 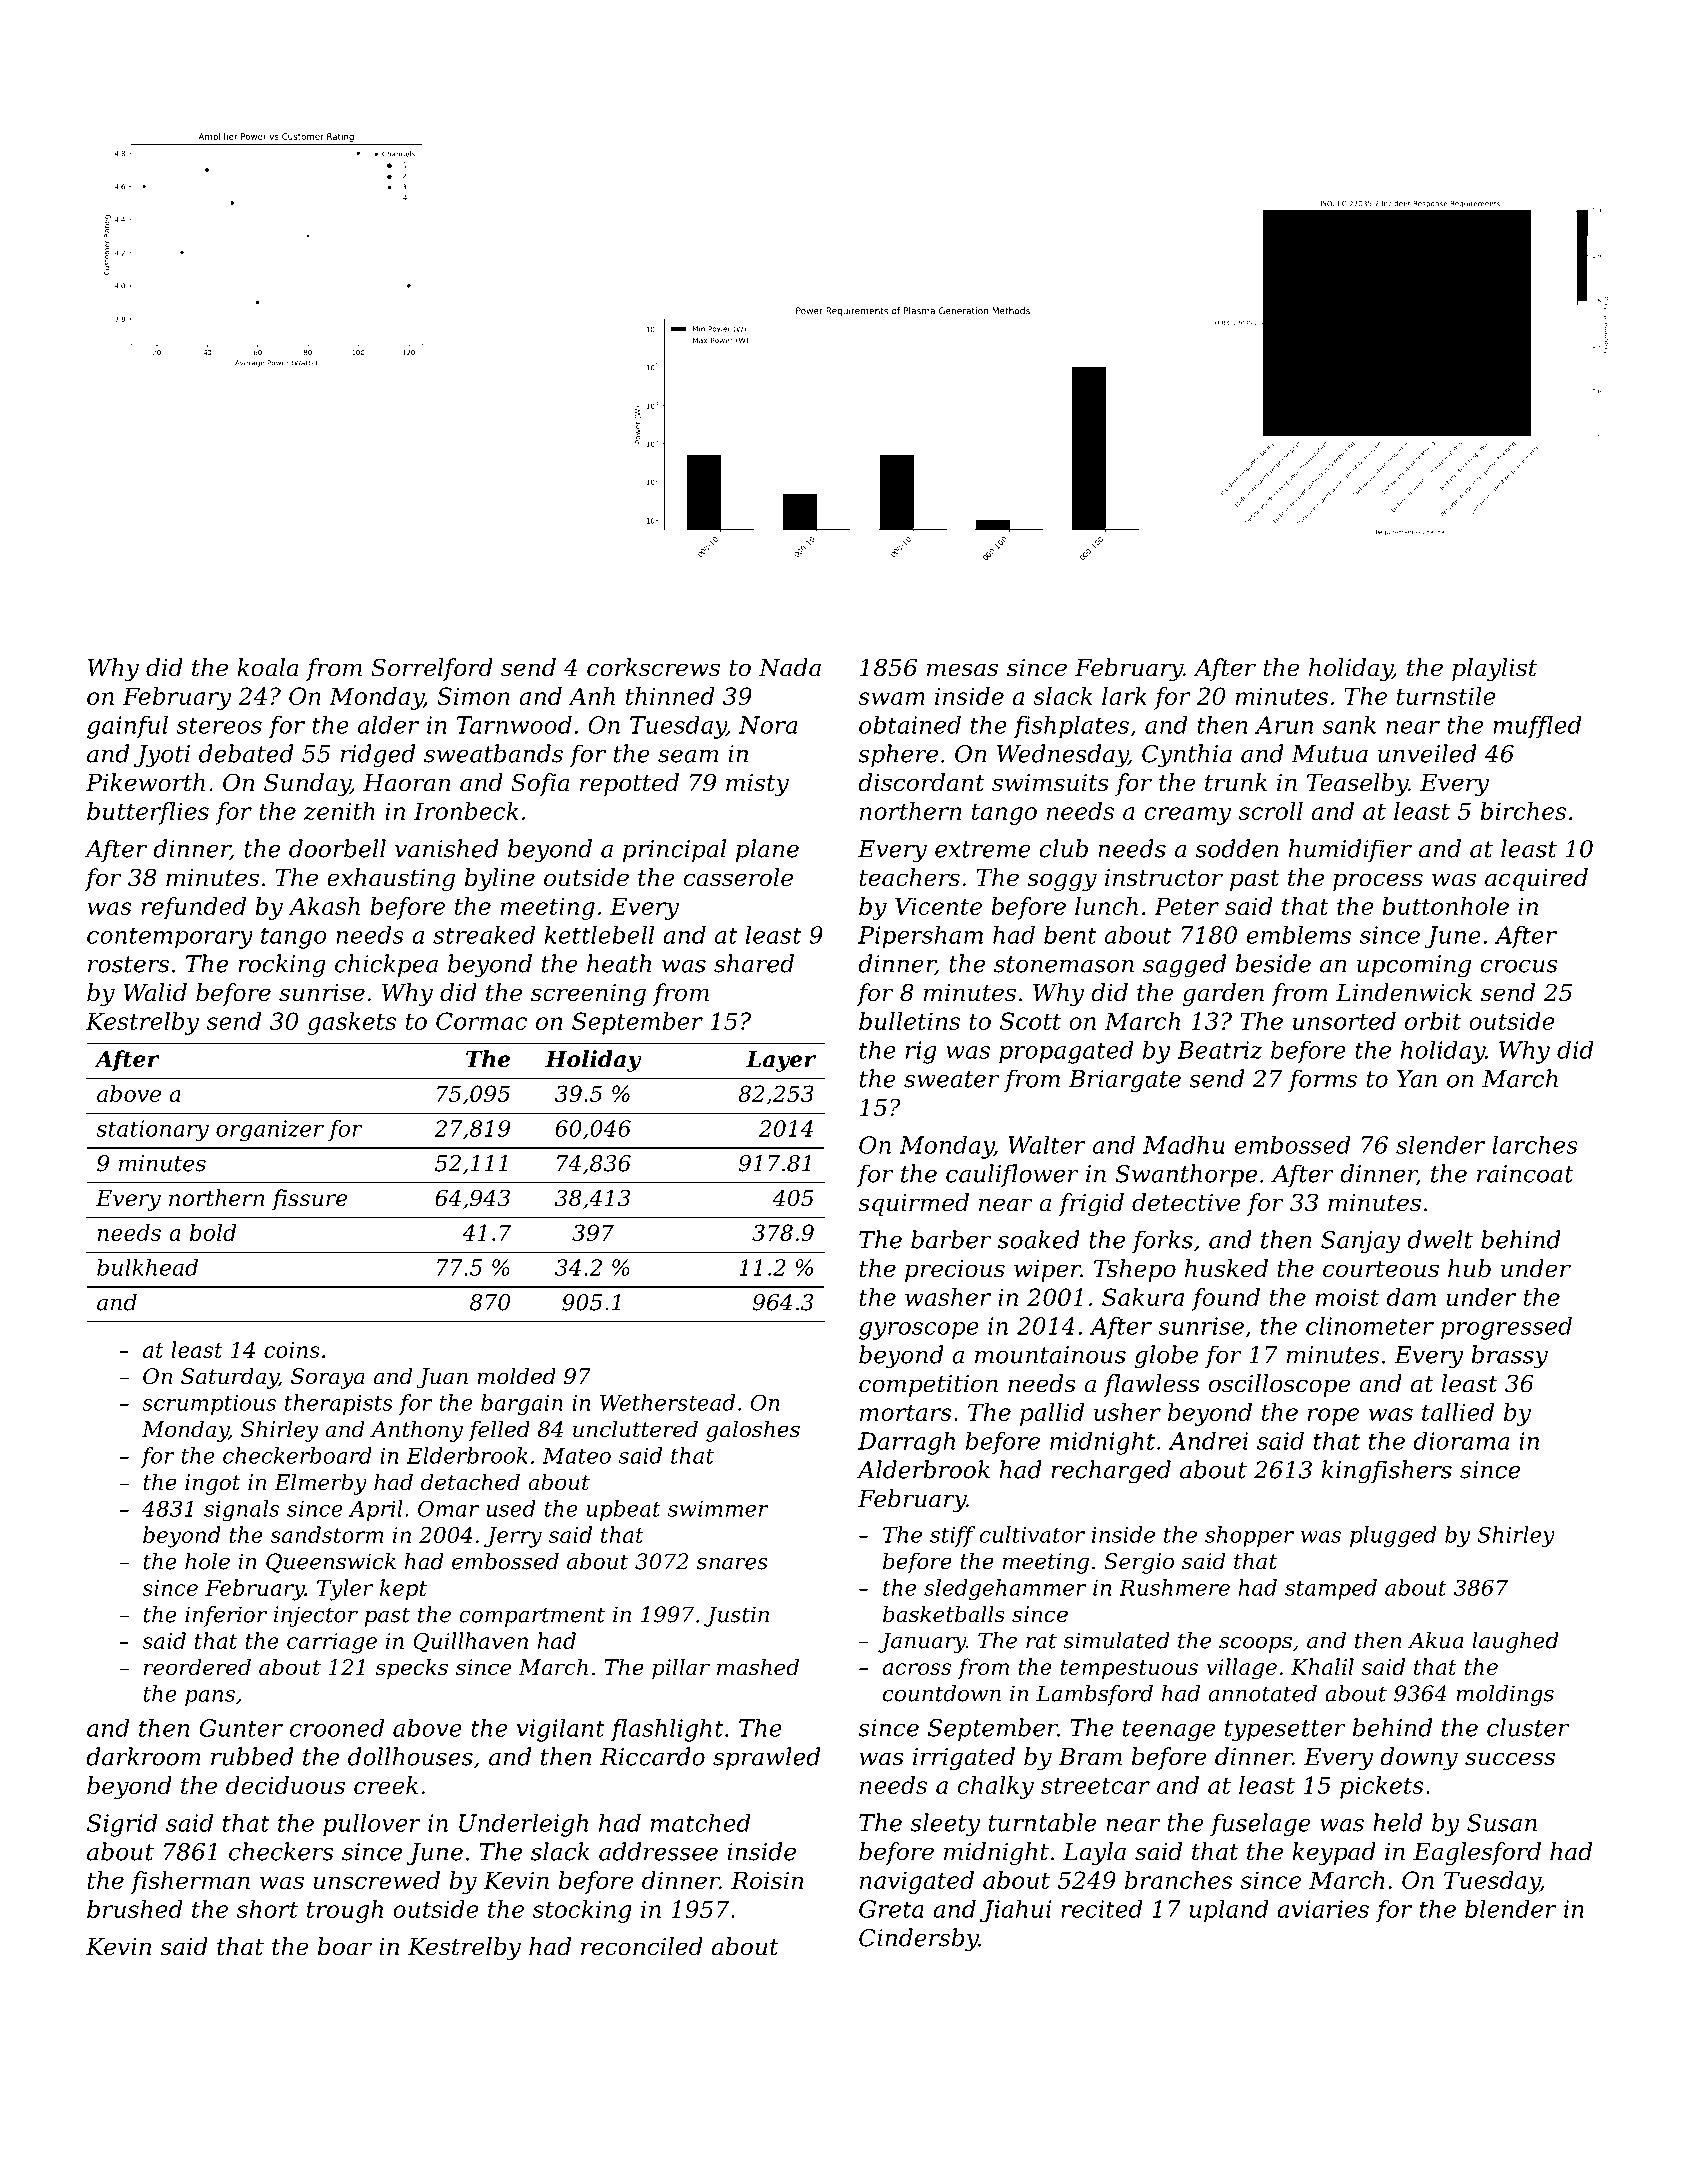 What do you see at coordinates (326, 1534) in the screenshot?
I see `sandstorm` at bounding box center [326, 1534].
